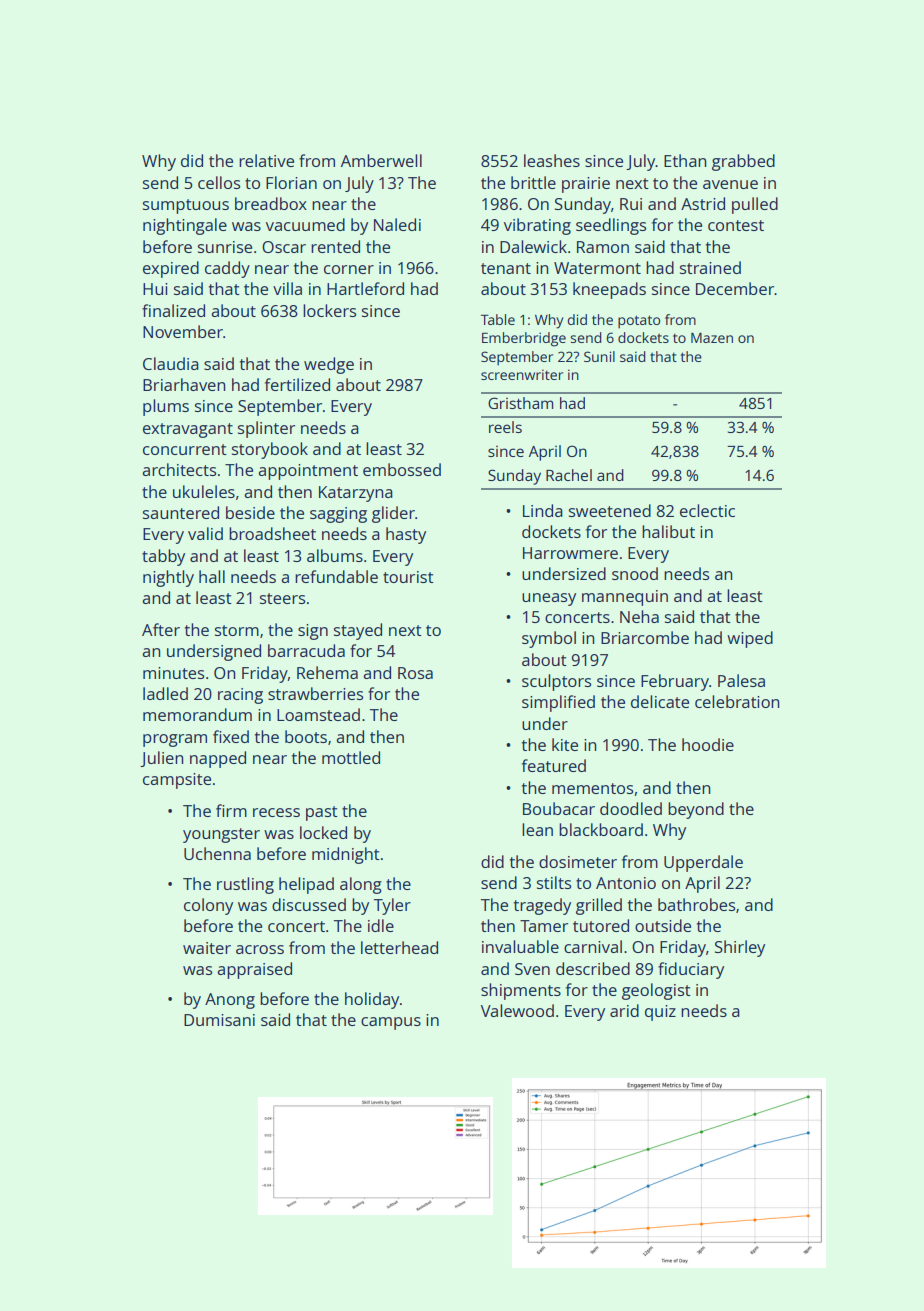 The height and width of the page is (1311, 924). What do you see at coordinates (549, 639) in the page?
I see `symbol` at bounding box center [549, 639].
